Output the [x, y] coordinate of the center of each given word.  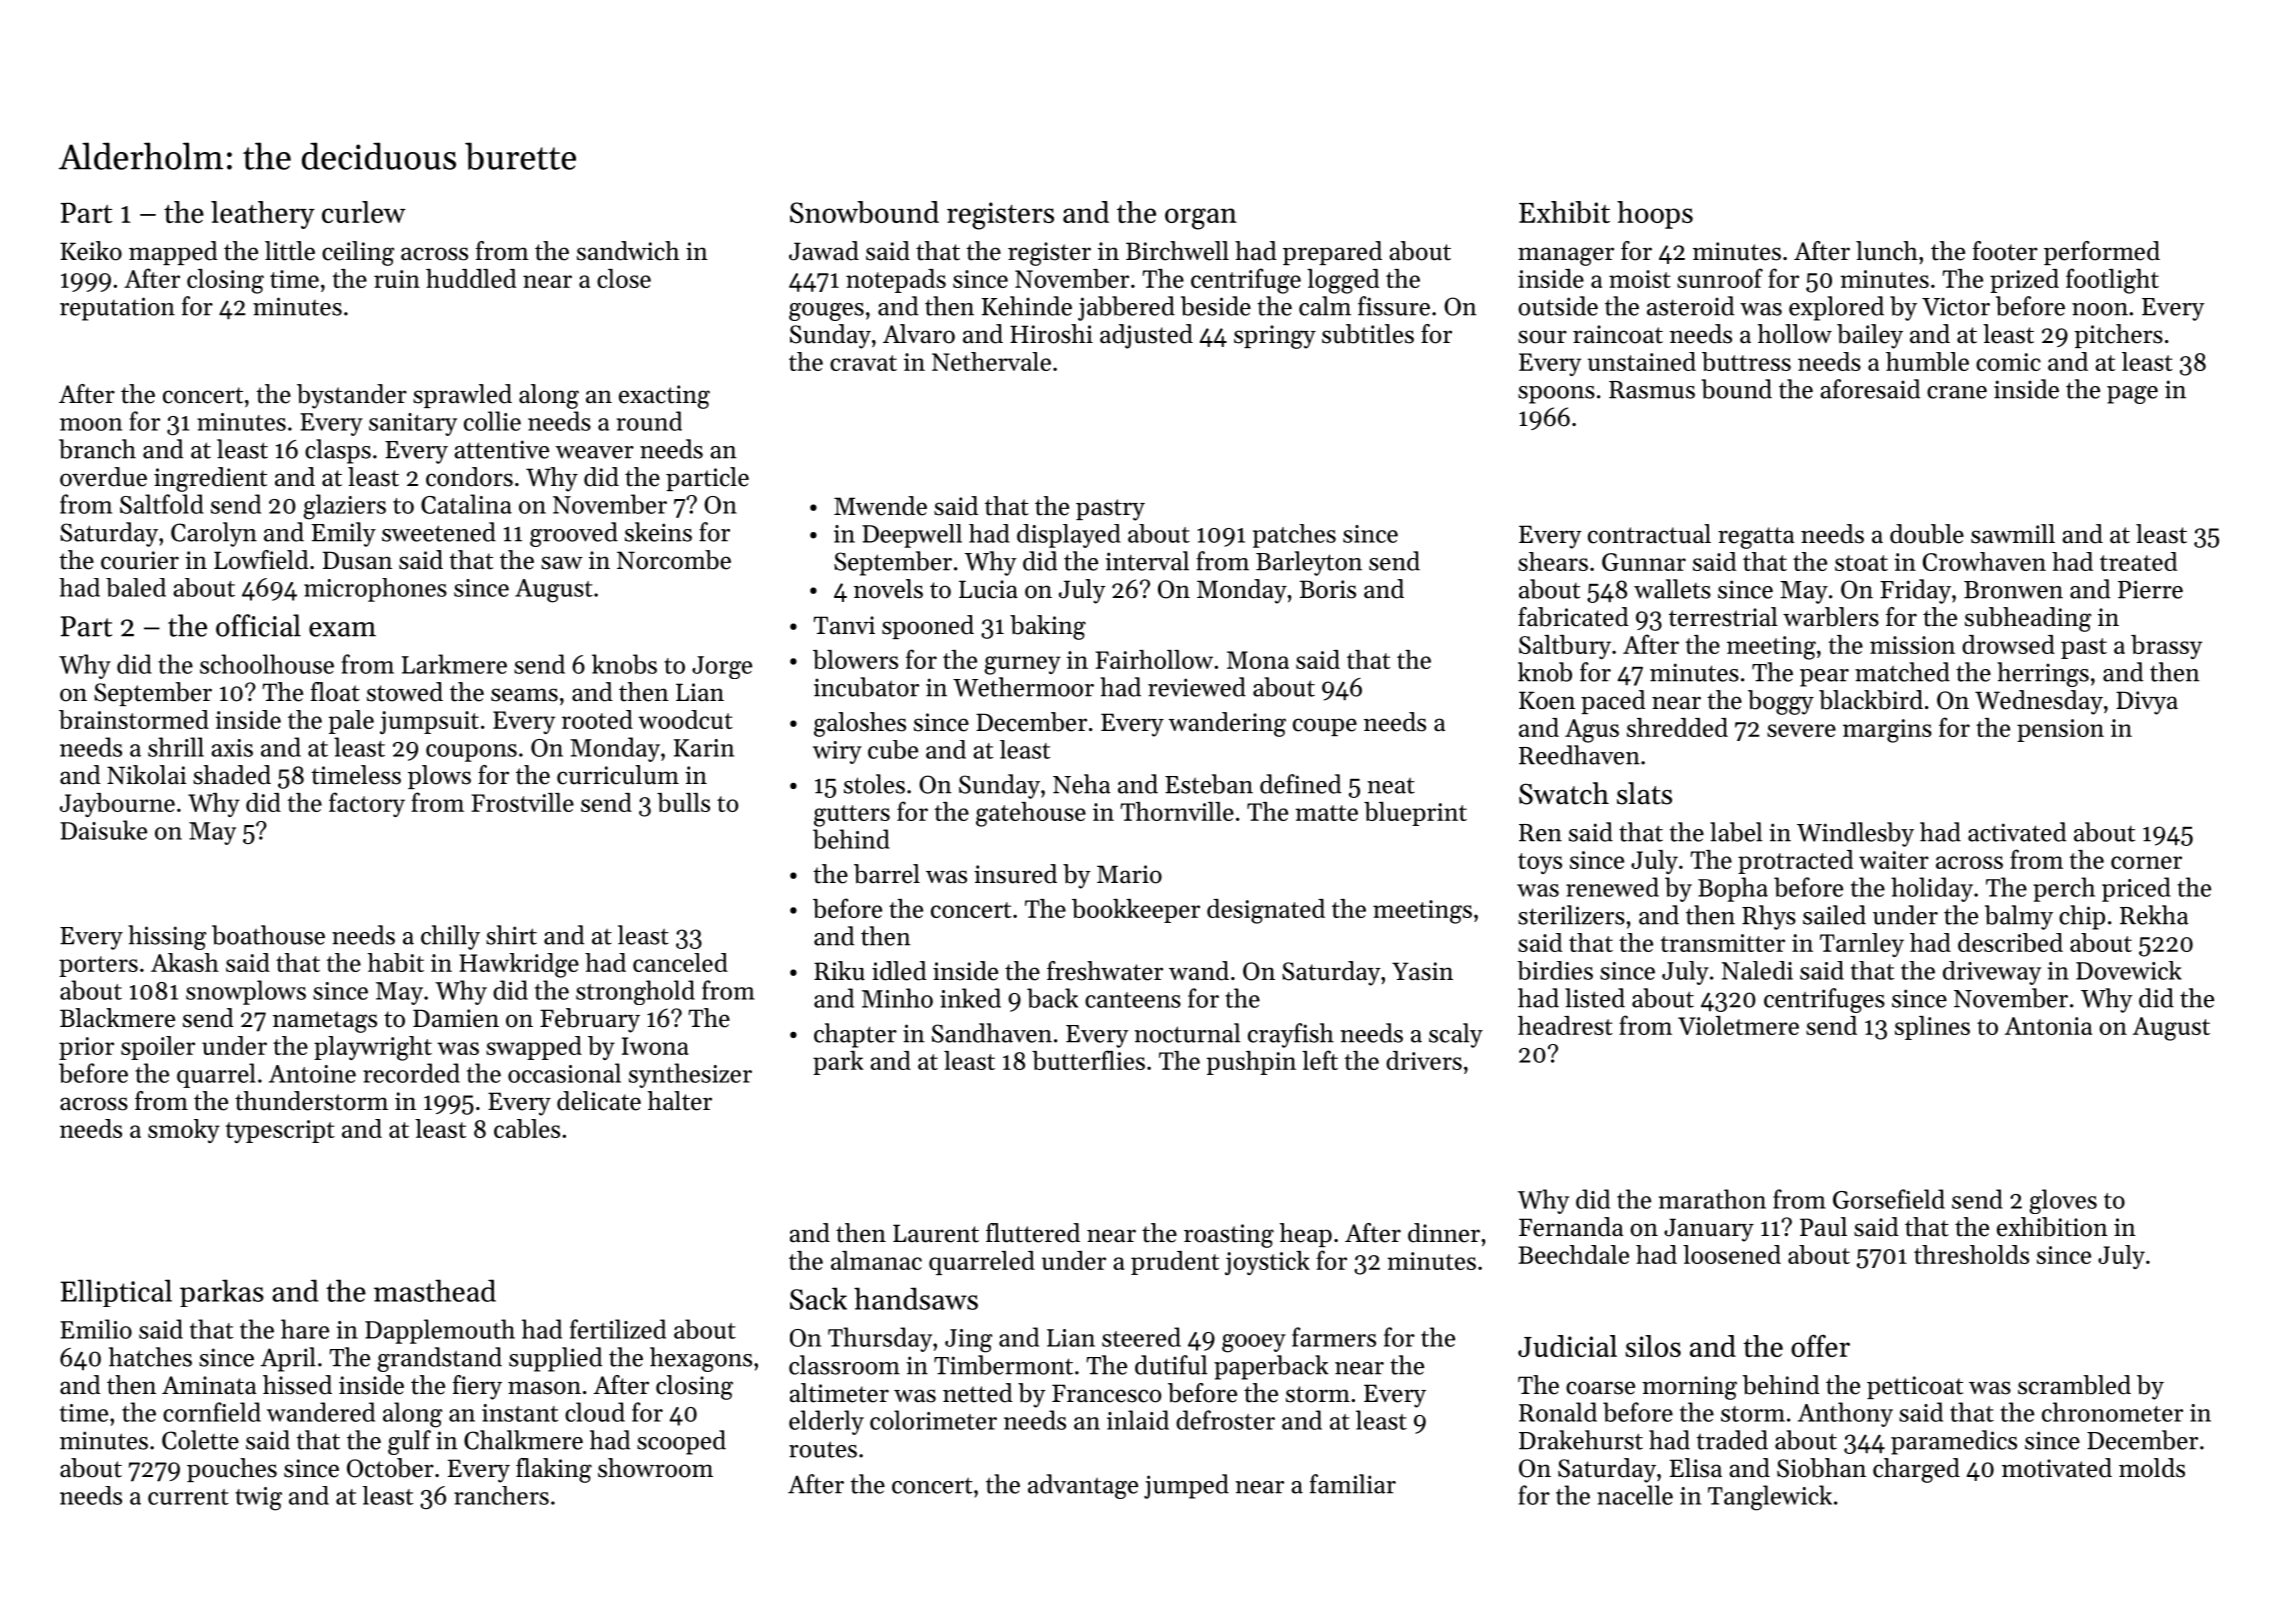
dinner [1444, 1233]
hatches [150, 1357]
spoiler [158, 1048]
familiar [1353, 1484]
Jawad [824, 251]
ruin [397, 279]
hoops [1655, 215]
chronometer [2112, 1412]
